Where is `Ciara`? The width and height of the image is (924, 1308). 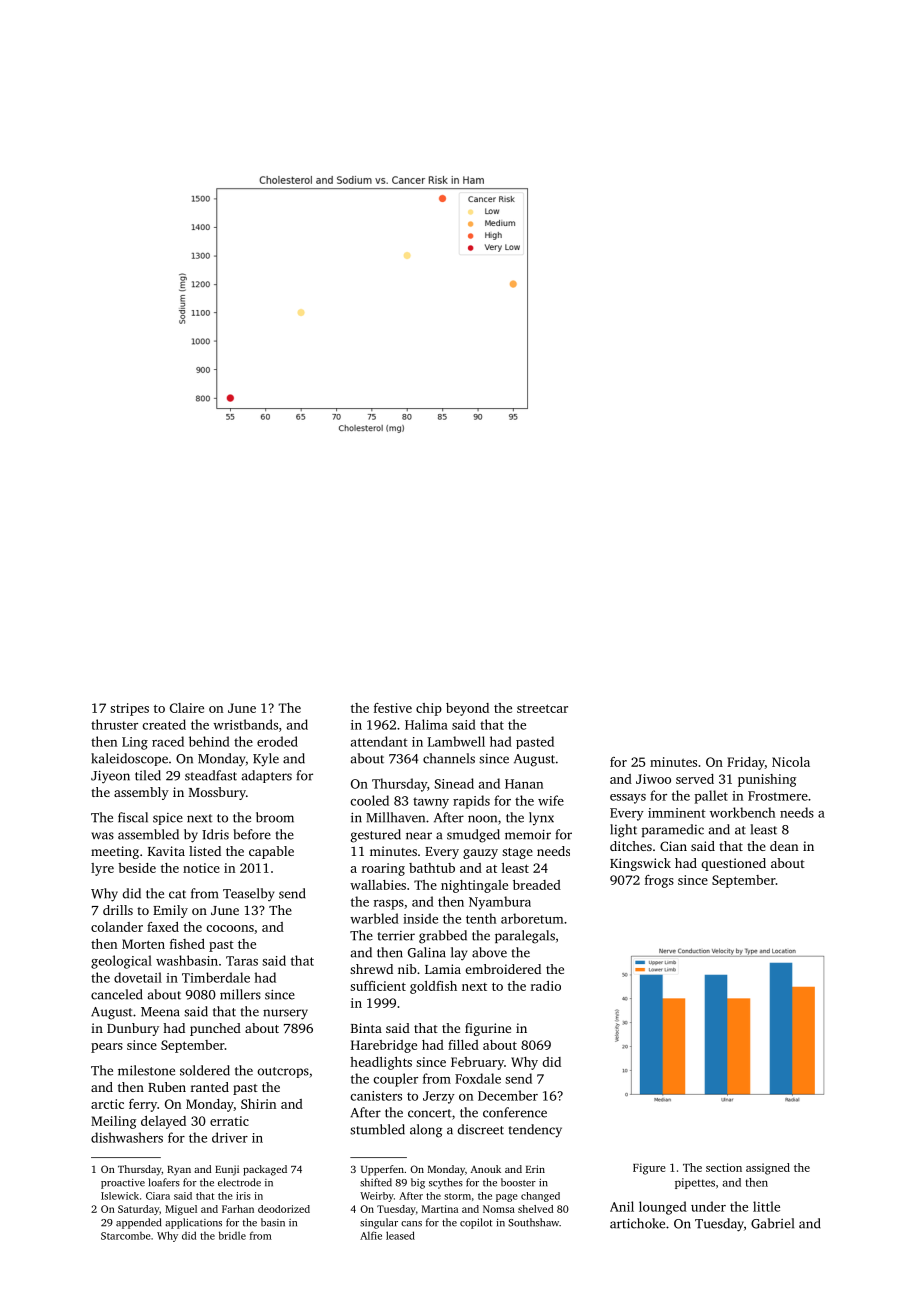
Ciara is located at coordinates (158, 1196).
